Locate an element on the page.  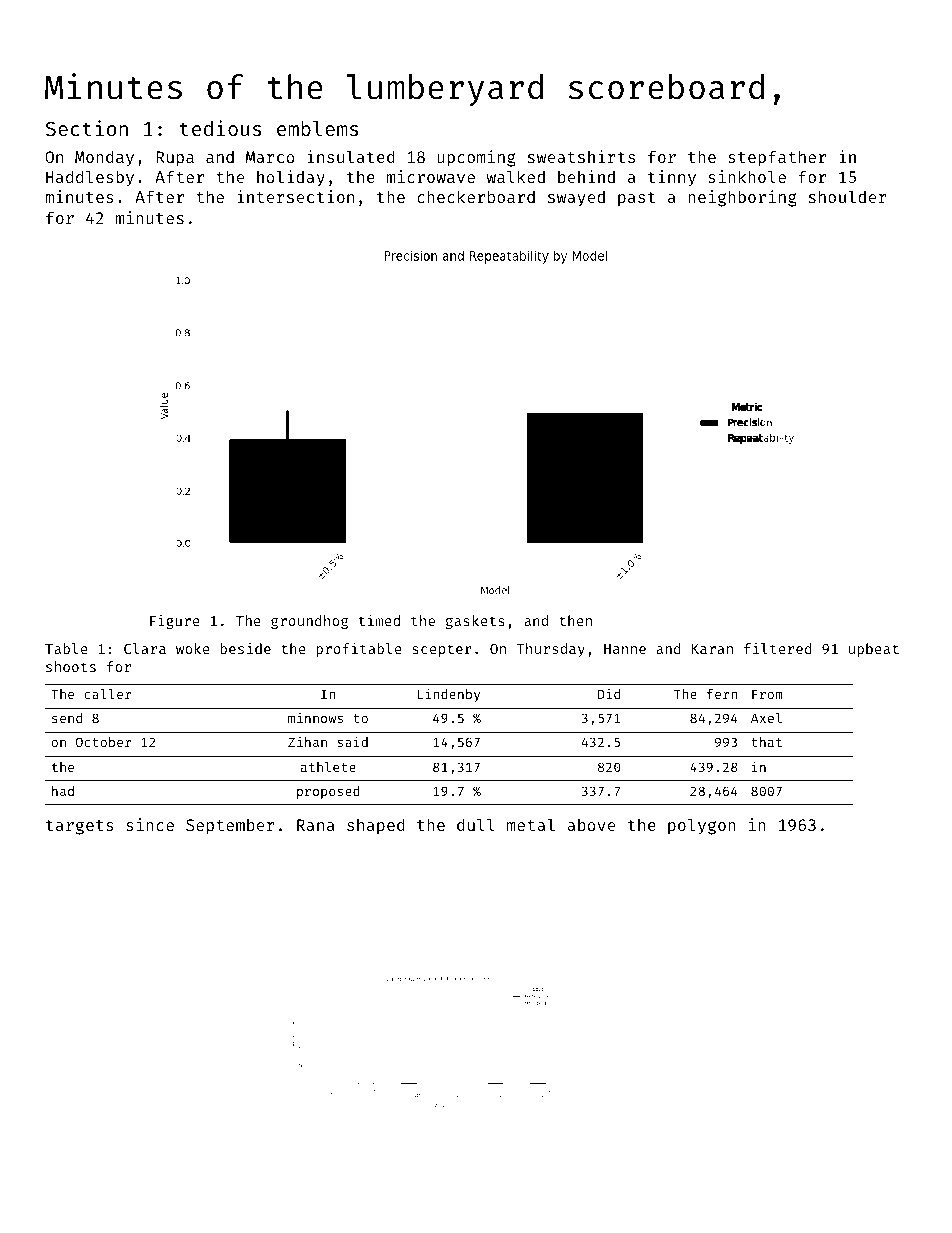
holiday is located at coordinates (291, 178).
